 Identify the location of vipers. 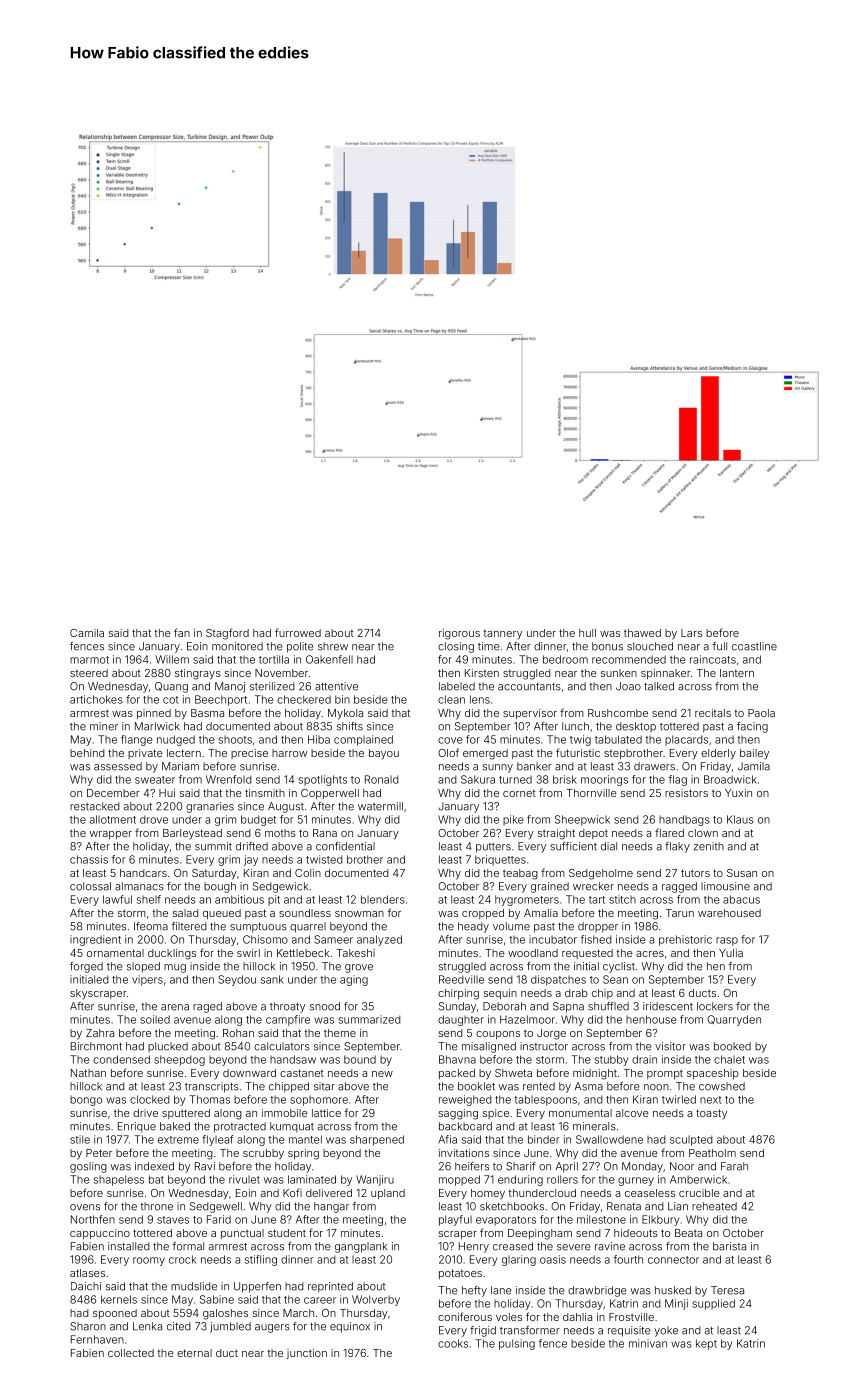
(147, 980).
